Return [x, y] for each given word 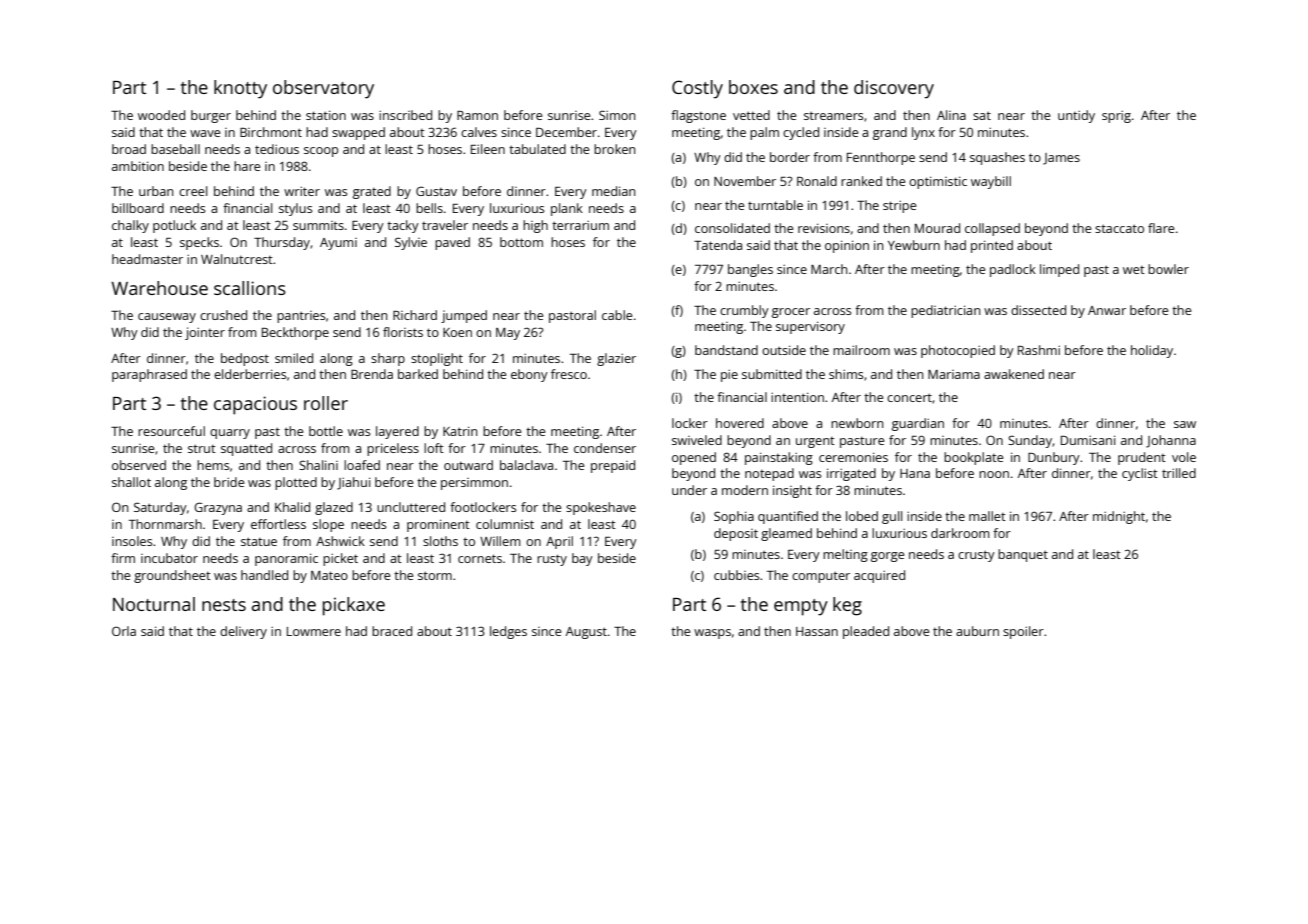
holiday [1152, 351]
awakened [1014, 374]
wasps [712, 634]
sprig [1116, 116]
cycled [801, 133]
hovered [740, 423]
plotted [296, 483]
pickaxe [354, 606]
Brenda [372, 374]
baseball [175, 149]
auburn [977, 631]
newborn [857, 423]
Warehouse [159, 288]
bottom [521, 242]
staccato [1119, 228]
